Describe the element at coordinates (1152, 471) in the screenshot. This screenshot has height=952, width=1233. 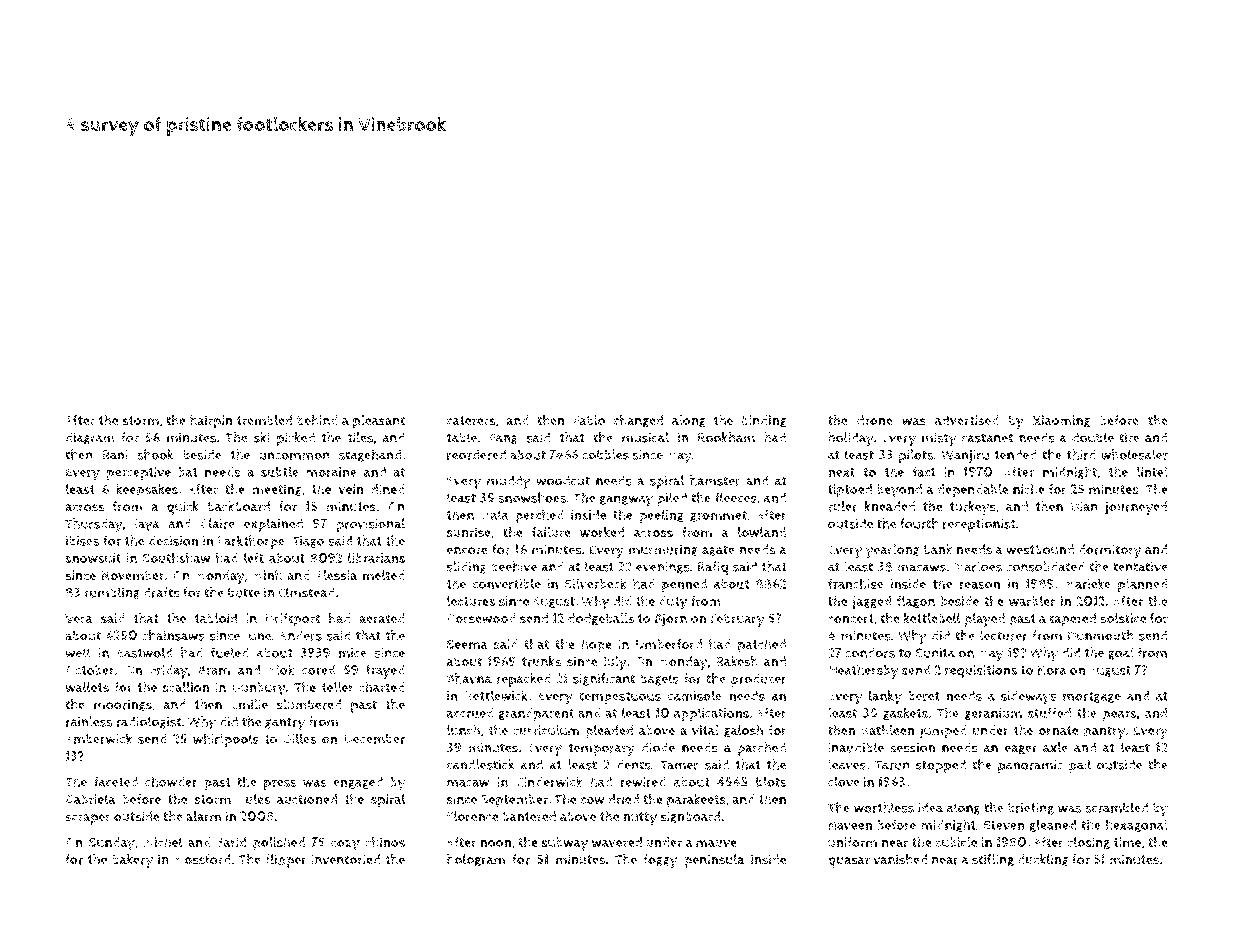
I see `lintel` at that location.
